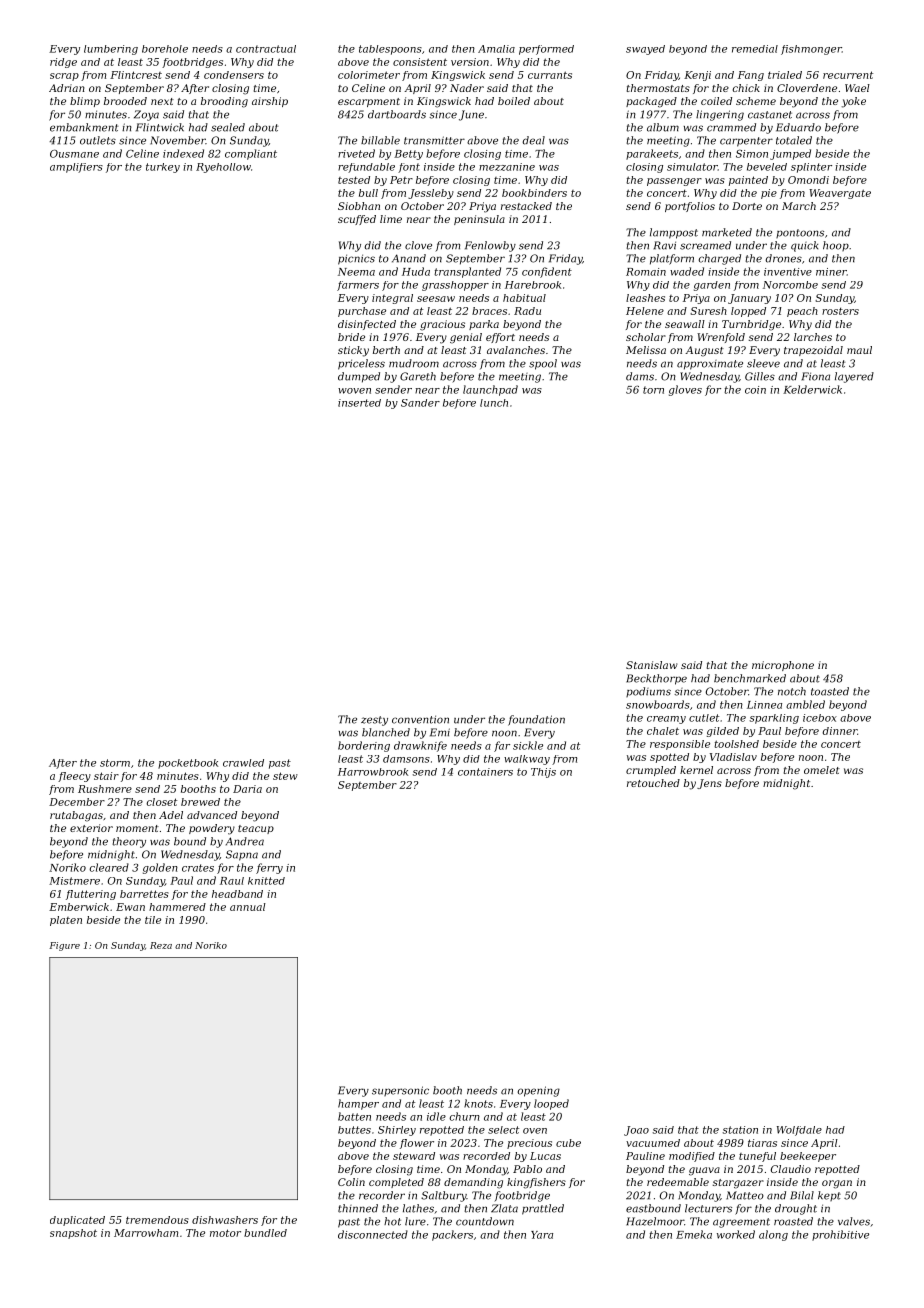 This screenshot has height=1308, width=924. What do you see at coordinates (550, 75) in the screenshot?
I see `currants` at bounding box center [550, 75].
